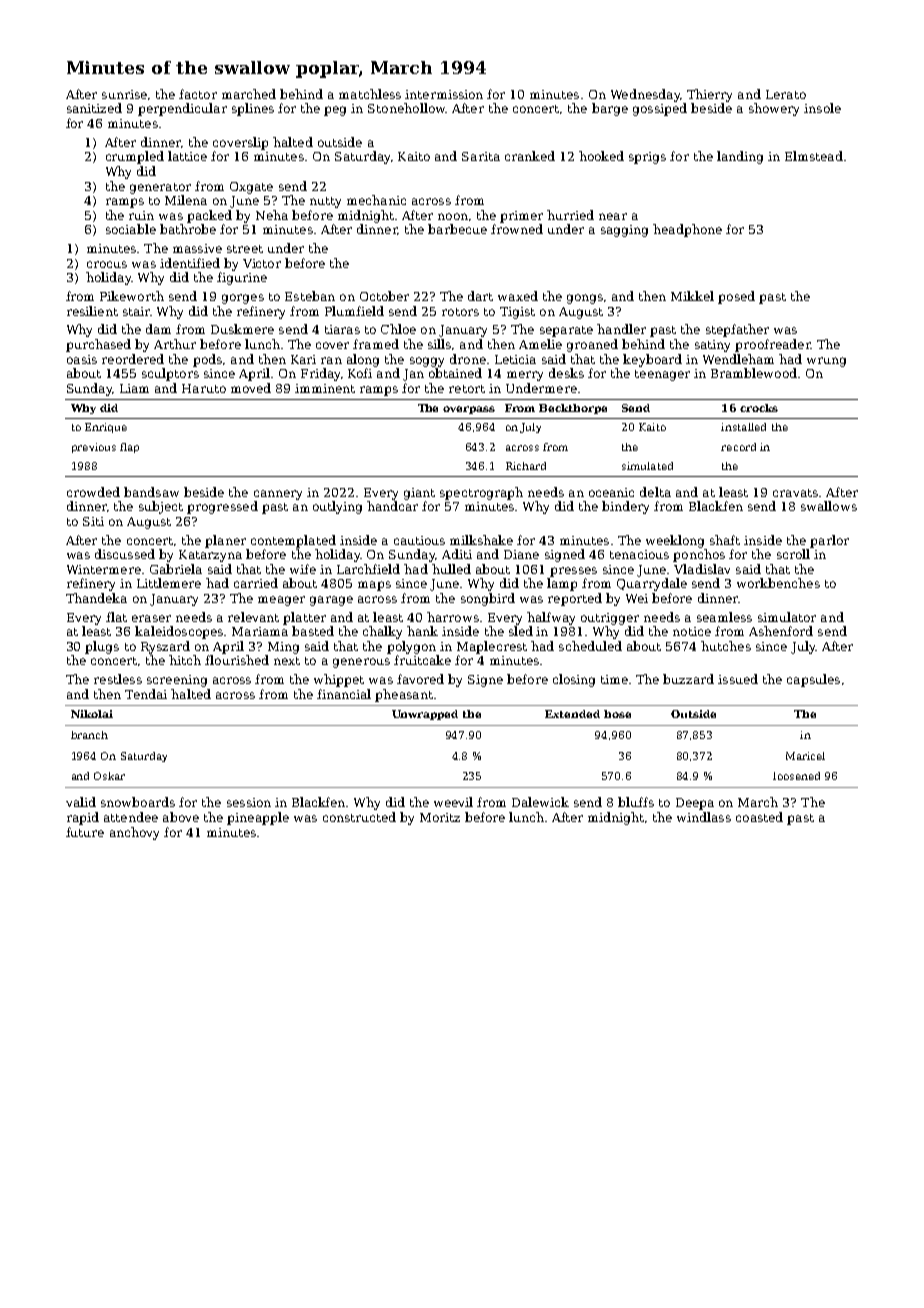 The height and width of the document is (1308, 924). What do you see at coordinates (384, 296) in the document?
I see `October` at bounding box center [384, 296].
